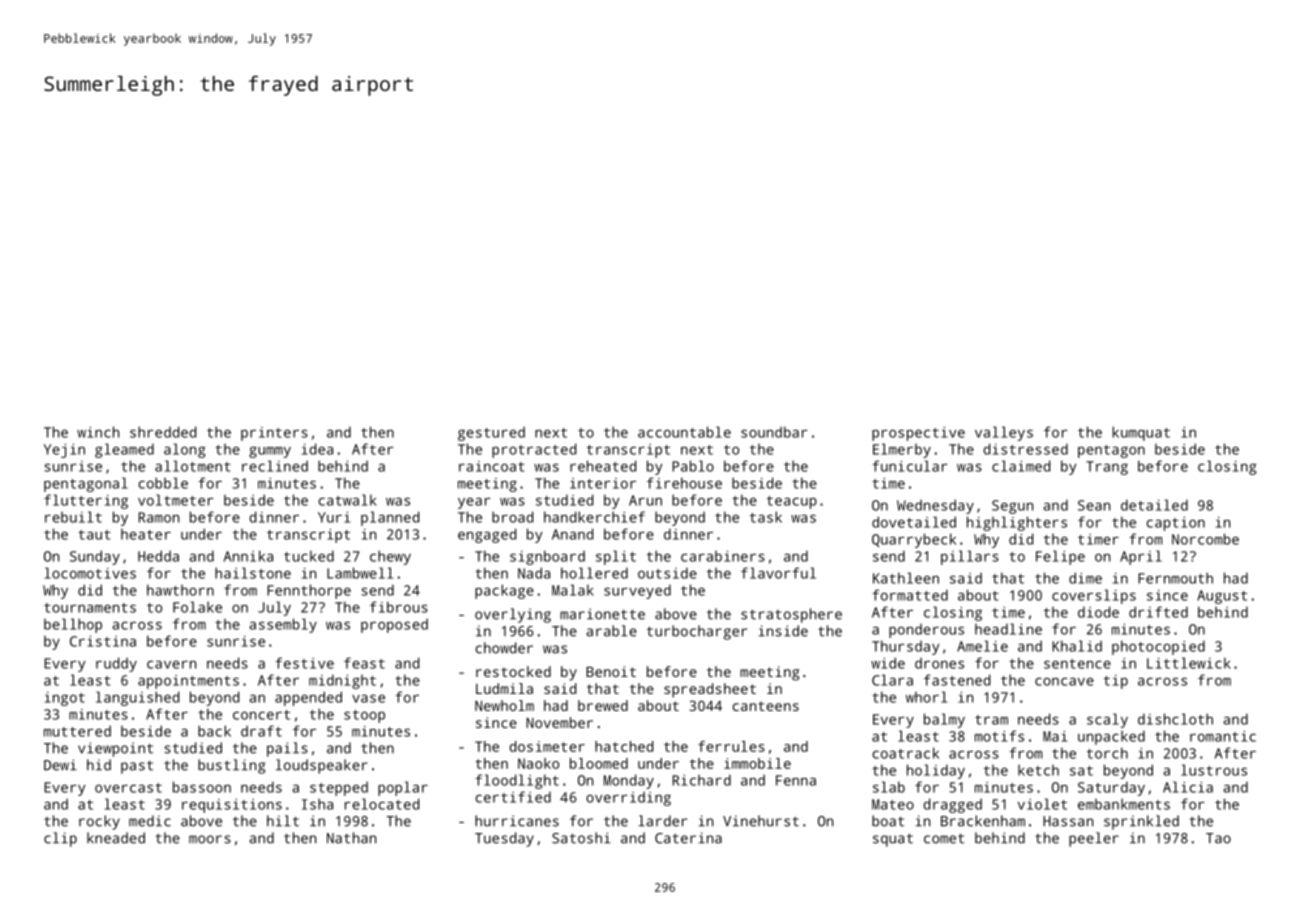  What do you see at coordinates (513, 615) in the document?
I see `overlying` at bounding box center [513, 615].
